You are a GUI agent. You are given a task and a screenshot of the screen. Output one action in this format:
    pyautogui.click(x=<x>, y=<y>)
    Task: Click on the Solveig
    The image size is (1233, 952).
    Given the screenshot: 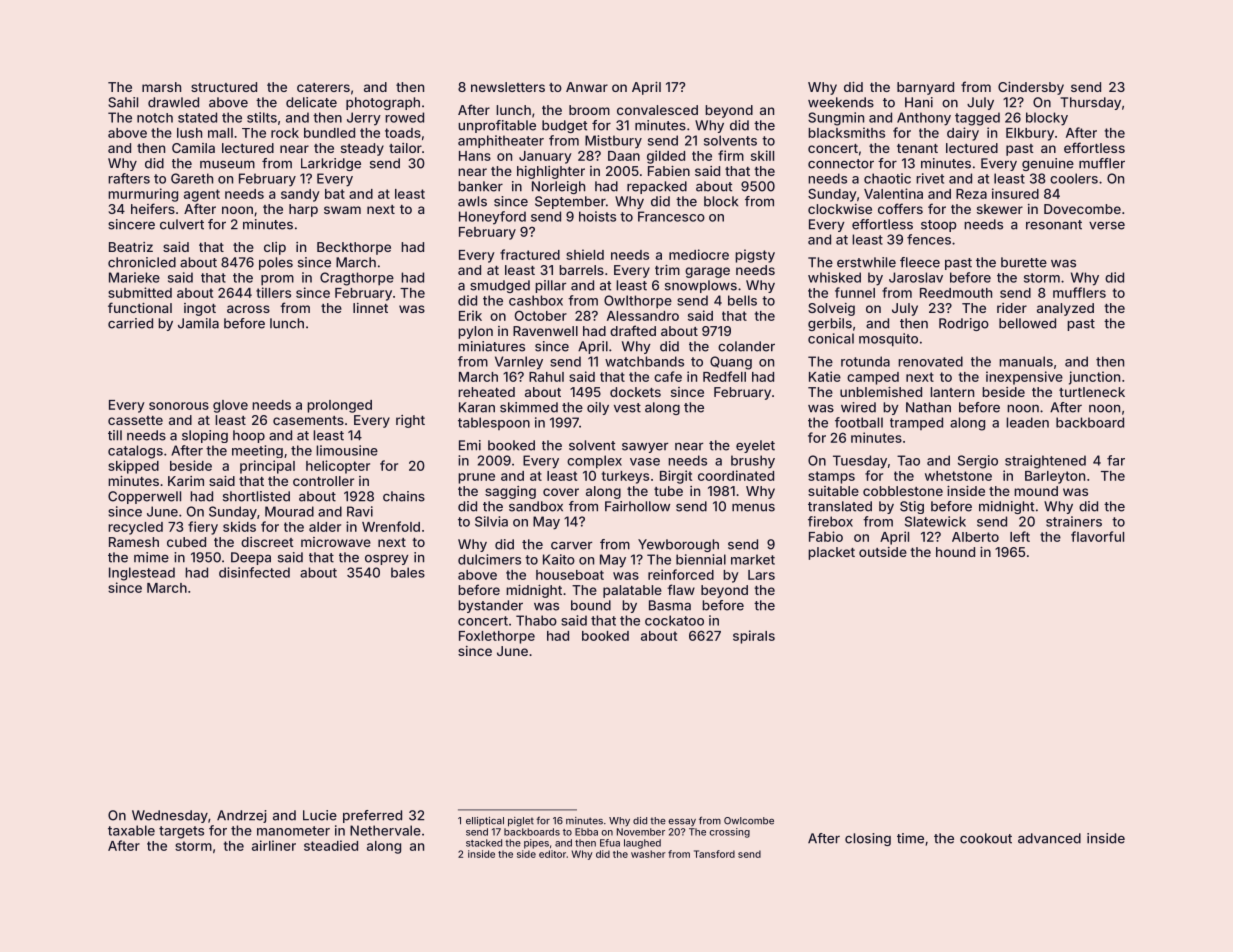 What is the action you would take?
    pyautogui.click(x=831, y=309)
